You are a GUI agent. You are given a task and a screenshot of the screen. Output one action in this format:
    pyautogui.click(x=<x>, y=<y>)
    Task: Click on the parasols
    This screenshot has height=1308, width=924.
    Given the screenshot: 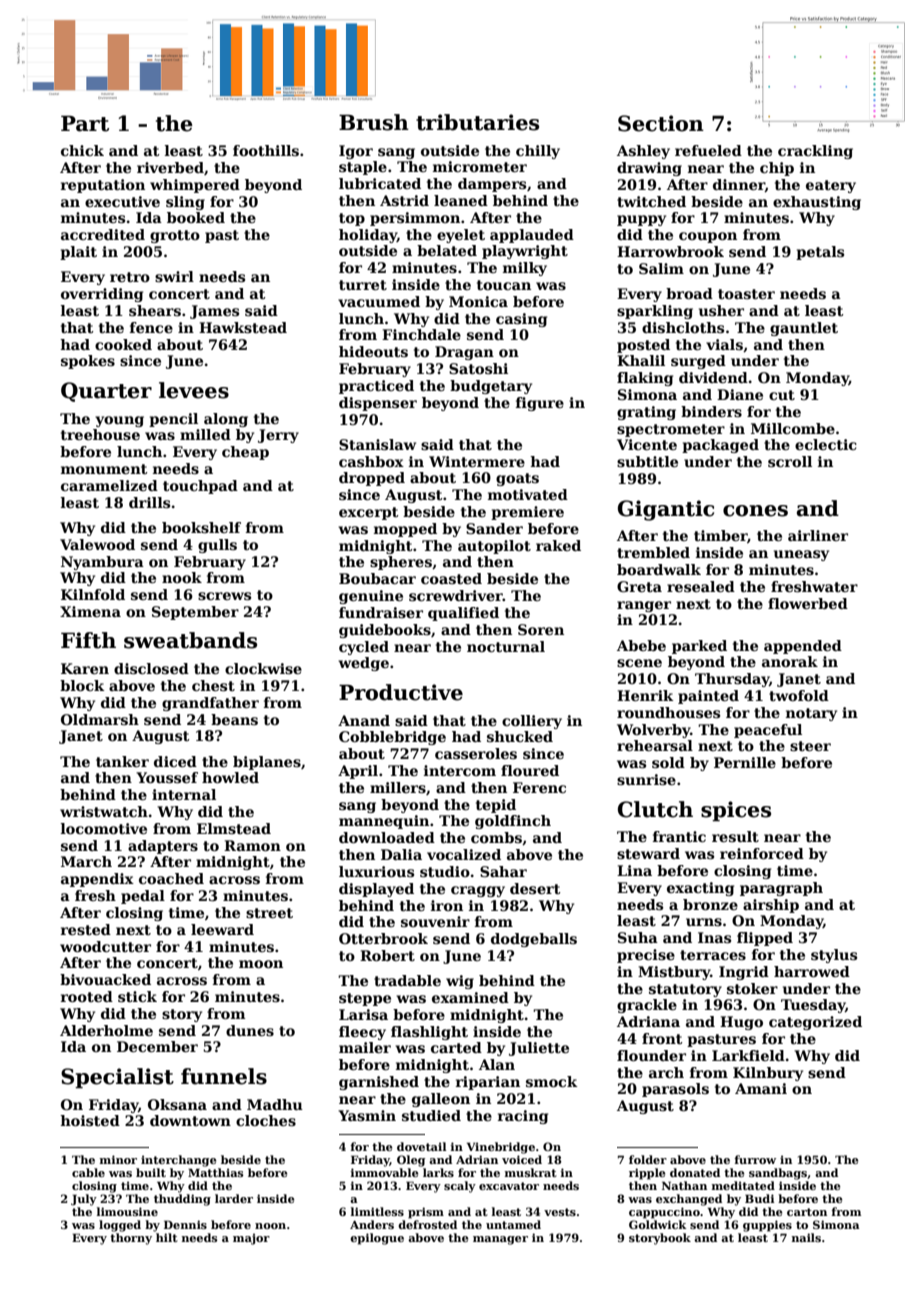 What is the action you would take?
    pyautogui.click(x=675, y=1090)
